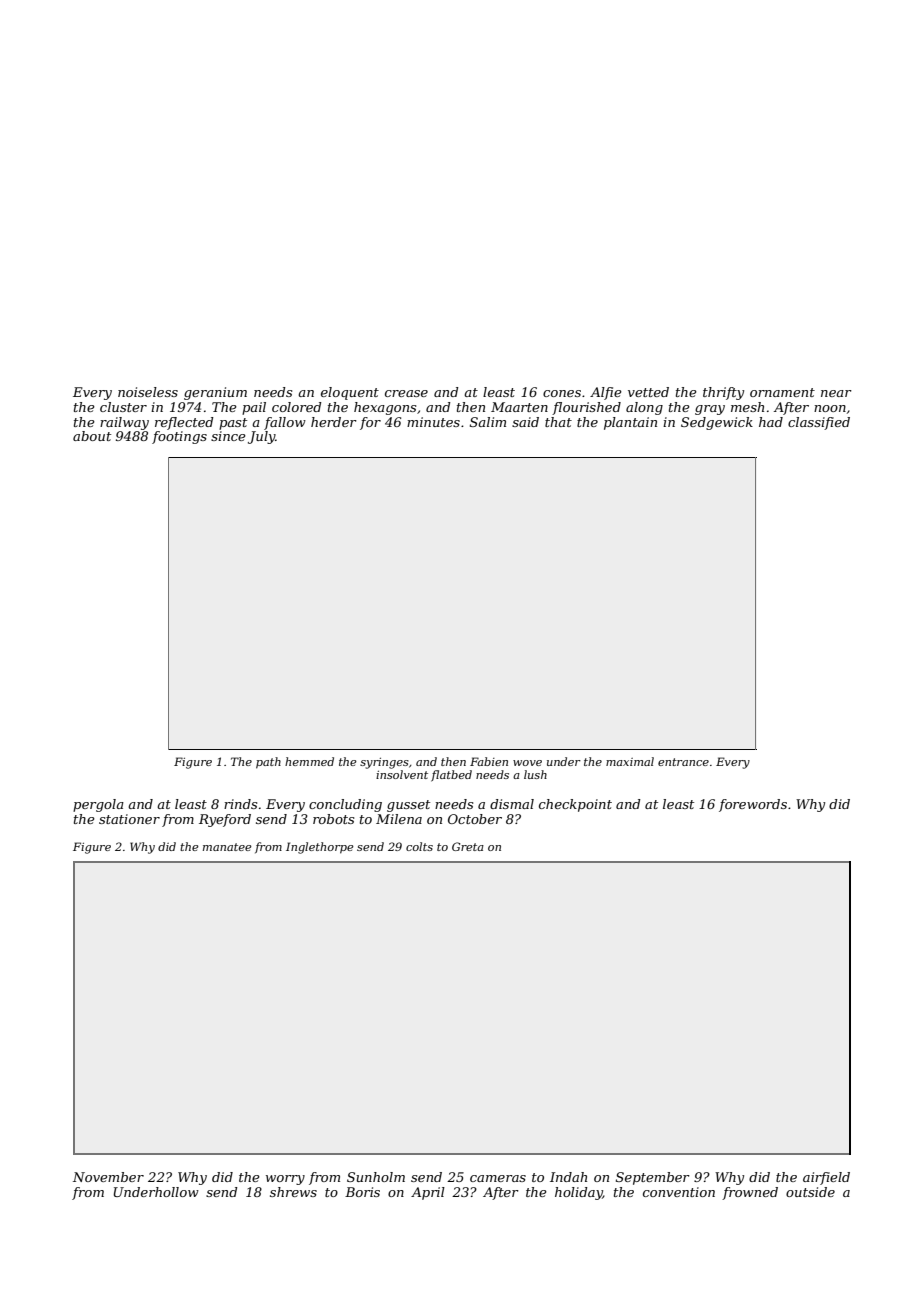 This image has width=924, height=1308. I want to click on pail, so click(254, 408).
